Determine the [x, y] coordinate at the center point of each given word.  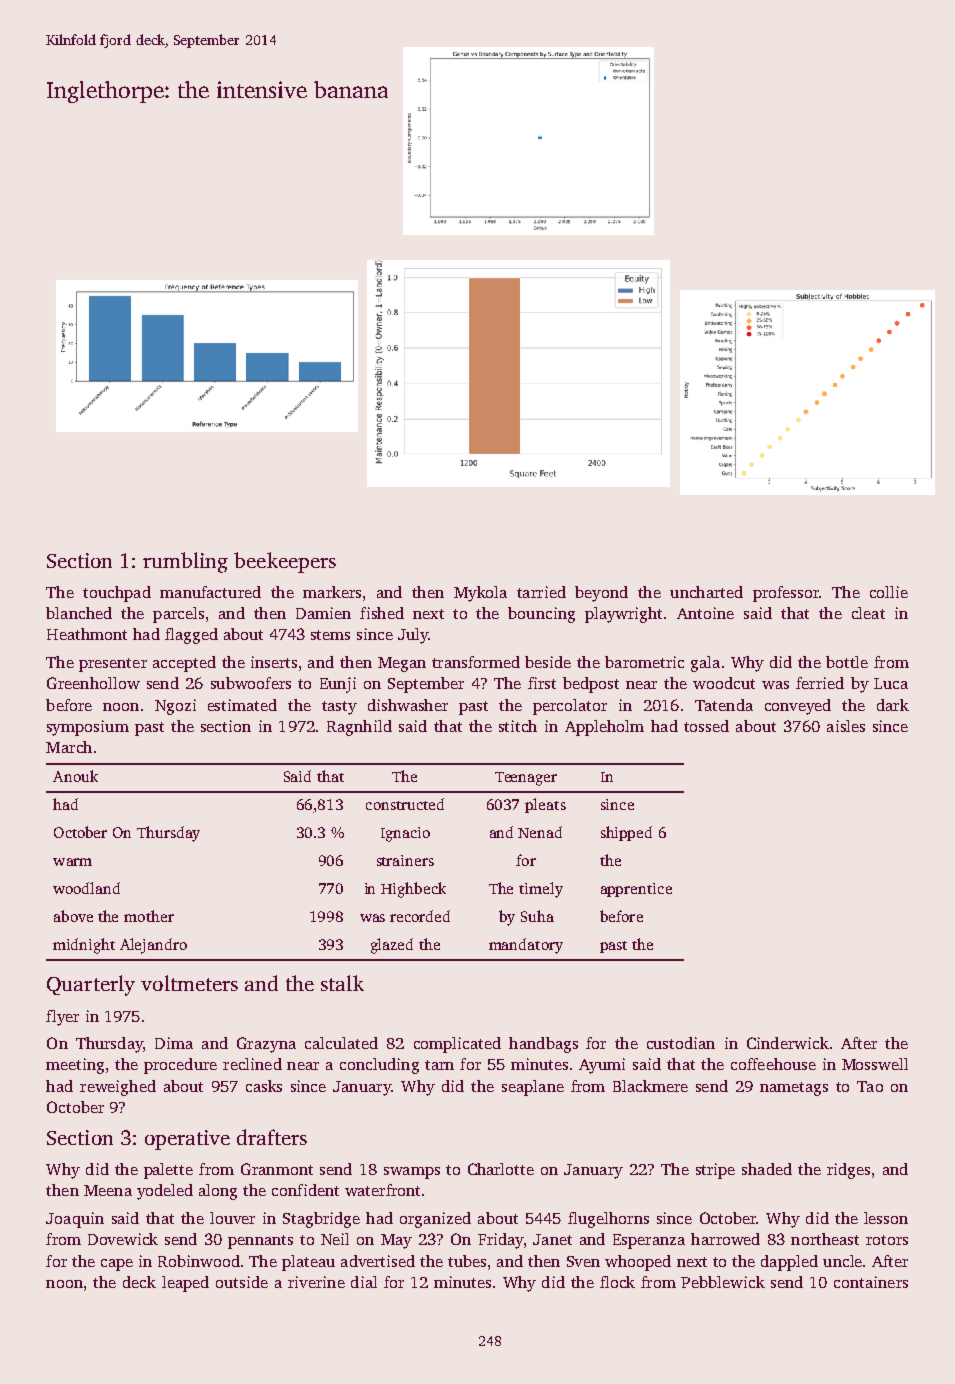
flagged [191, 636]
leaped [185, 1284]
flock [617, 1282]
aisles [846, 726]
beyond [601, 594]
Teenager [526, 779]
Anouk [75, 776]
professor [786, 594]
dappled [789, 1263]
